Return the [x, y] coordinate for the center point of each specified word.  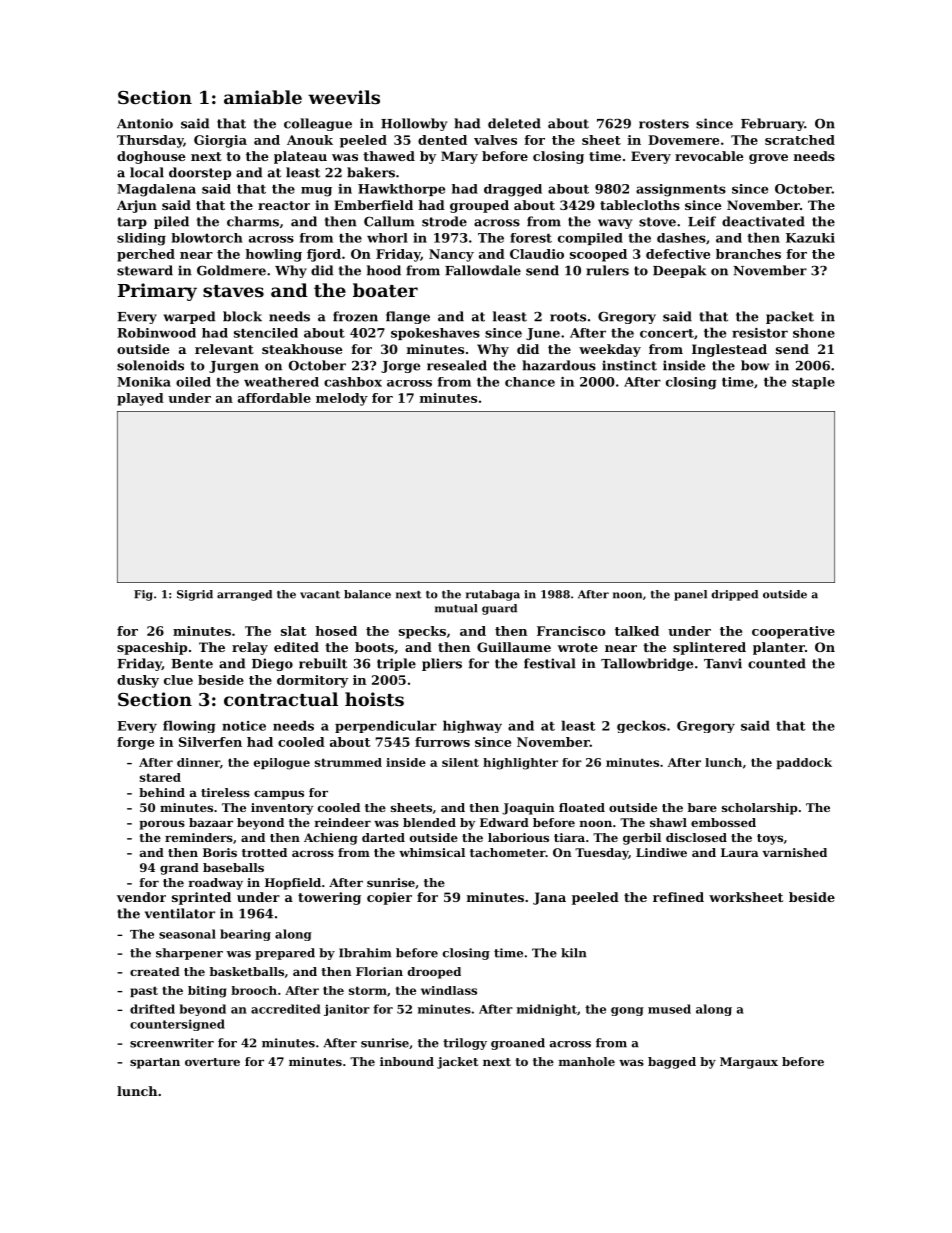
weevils [344, 97]
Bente [192, 664]
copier [389, 898]
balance [367, 594]
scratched [800, 140]
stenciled [266, 333]
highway [472, 726]
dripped [734, 595]
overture [212, 1062]
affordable [274, 398]
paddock [804, 763]
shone [814, 333]
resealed [457, 365]
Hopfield [293, 884]
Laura [740, 852]
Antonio [145, 123]
